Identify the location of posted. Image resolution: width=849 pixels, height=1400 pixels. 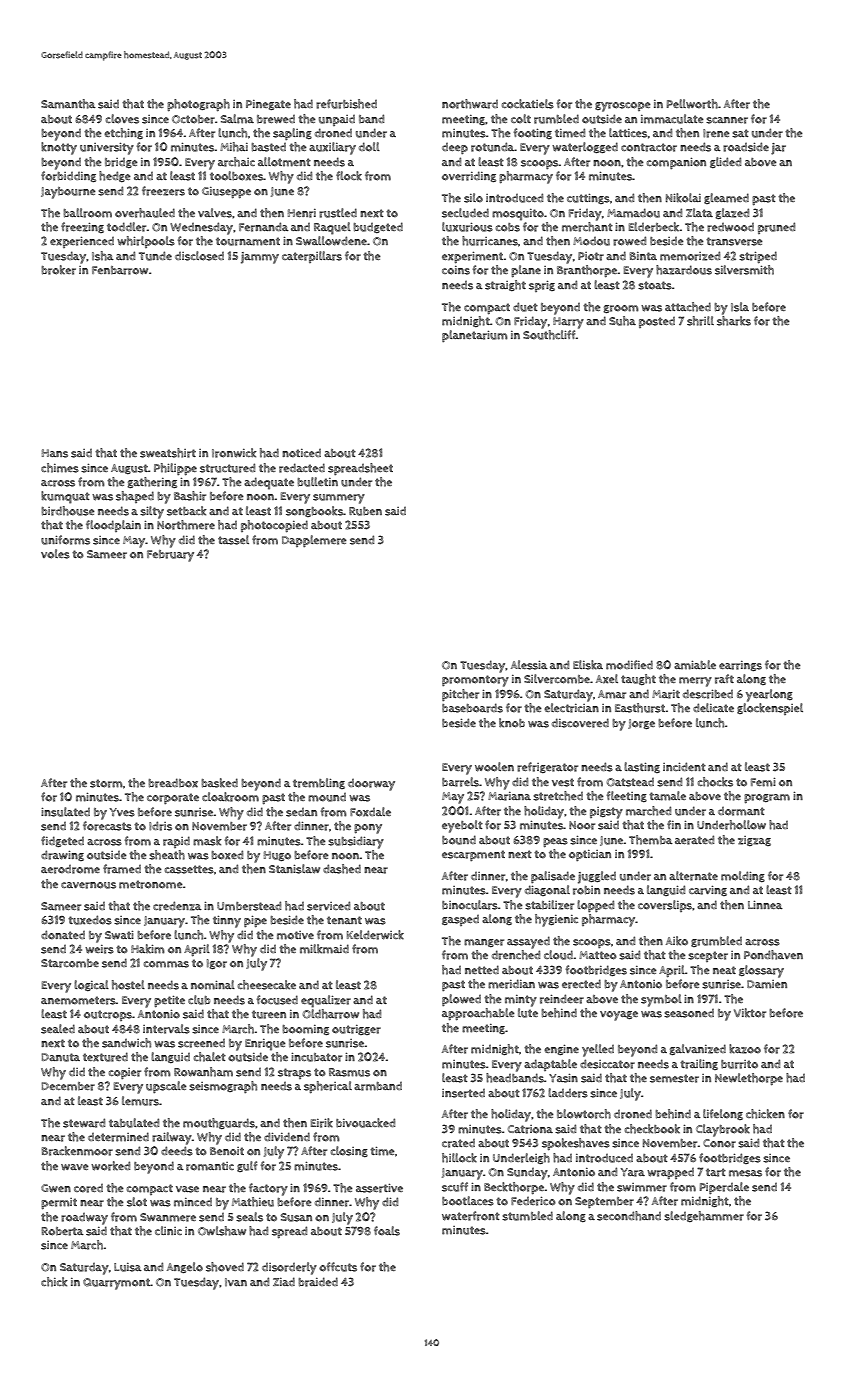
(657, 322).
